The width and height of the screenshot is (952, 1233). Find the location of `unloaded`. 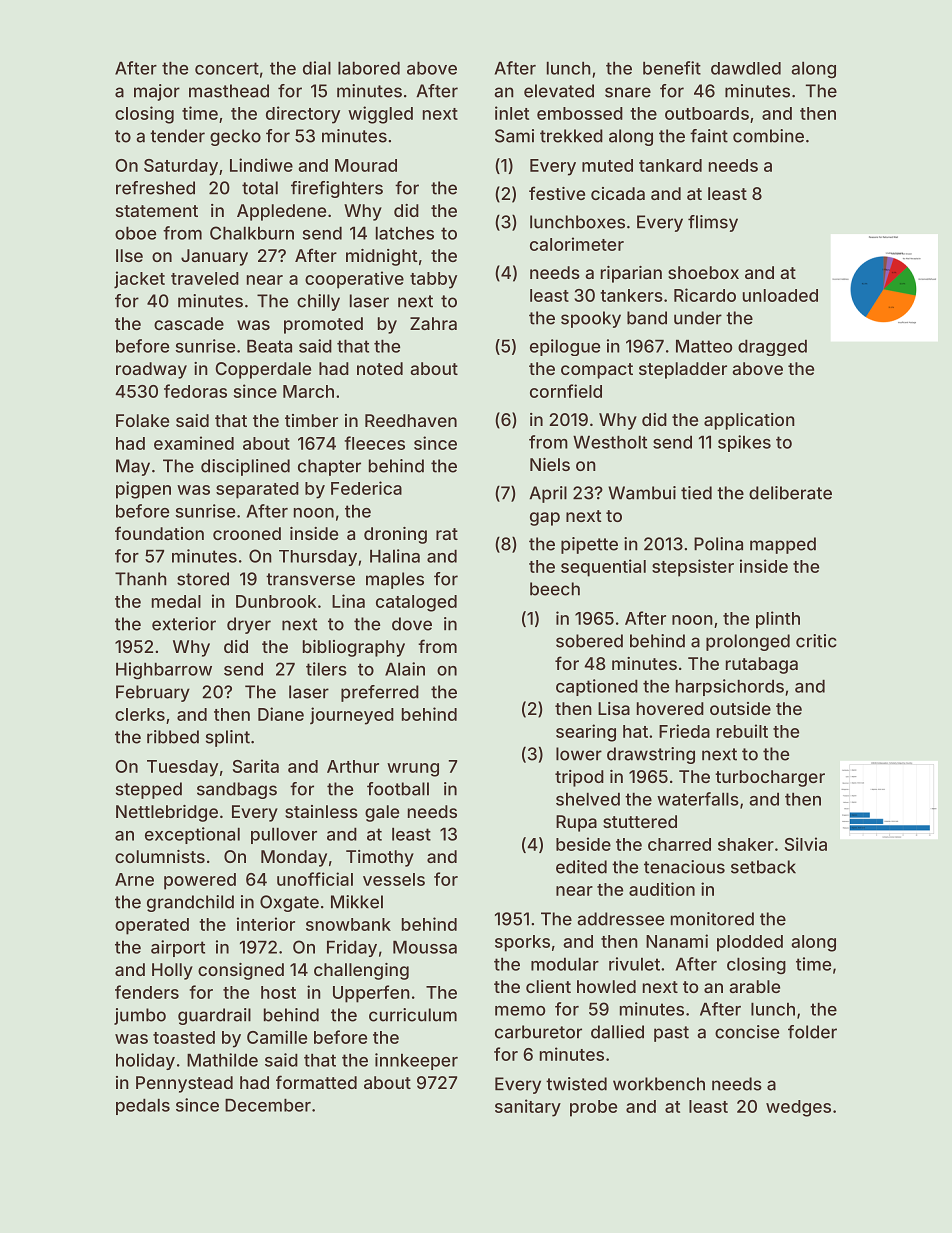

unloaded is located at coordinates (780, 295).
